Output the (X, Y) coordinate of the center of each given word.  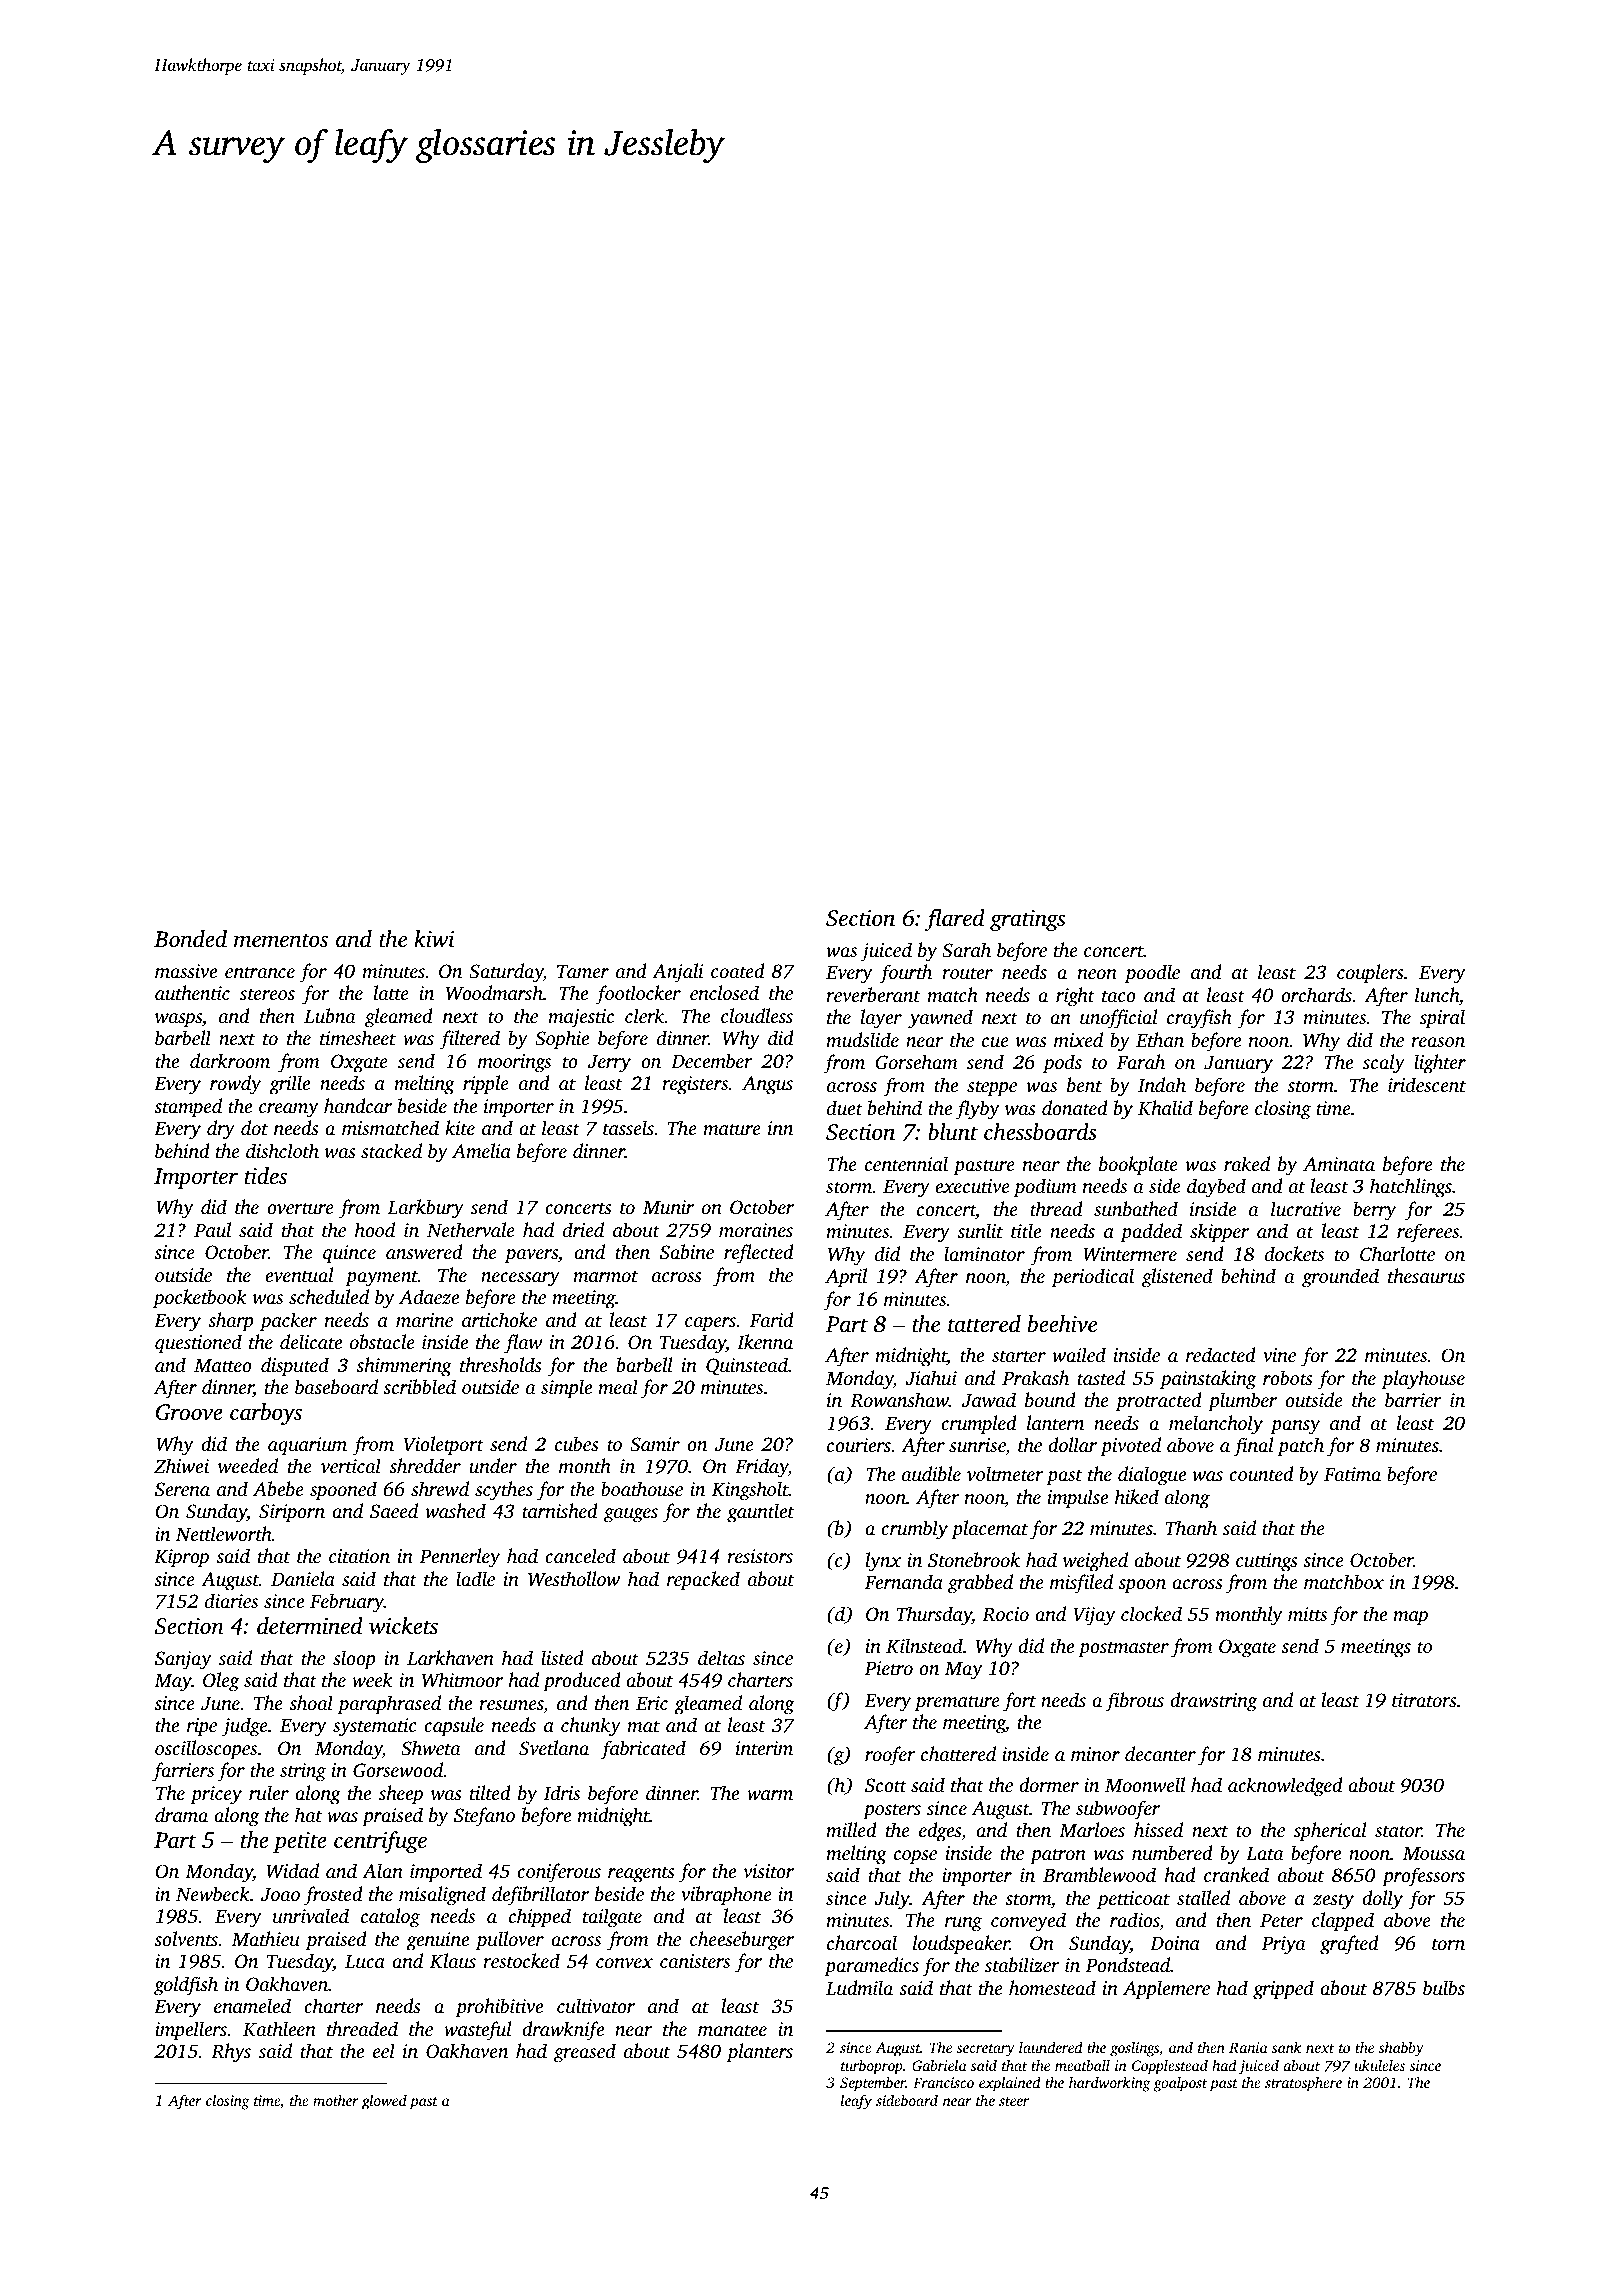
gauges (631, 1515)
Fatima (1352, 1474)
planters (760, 2053)
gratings (1027, 921)
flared (955, 920)
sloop (354, 1660)
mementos (281, 940)
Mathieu (266, 1938)
